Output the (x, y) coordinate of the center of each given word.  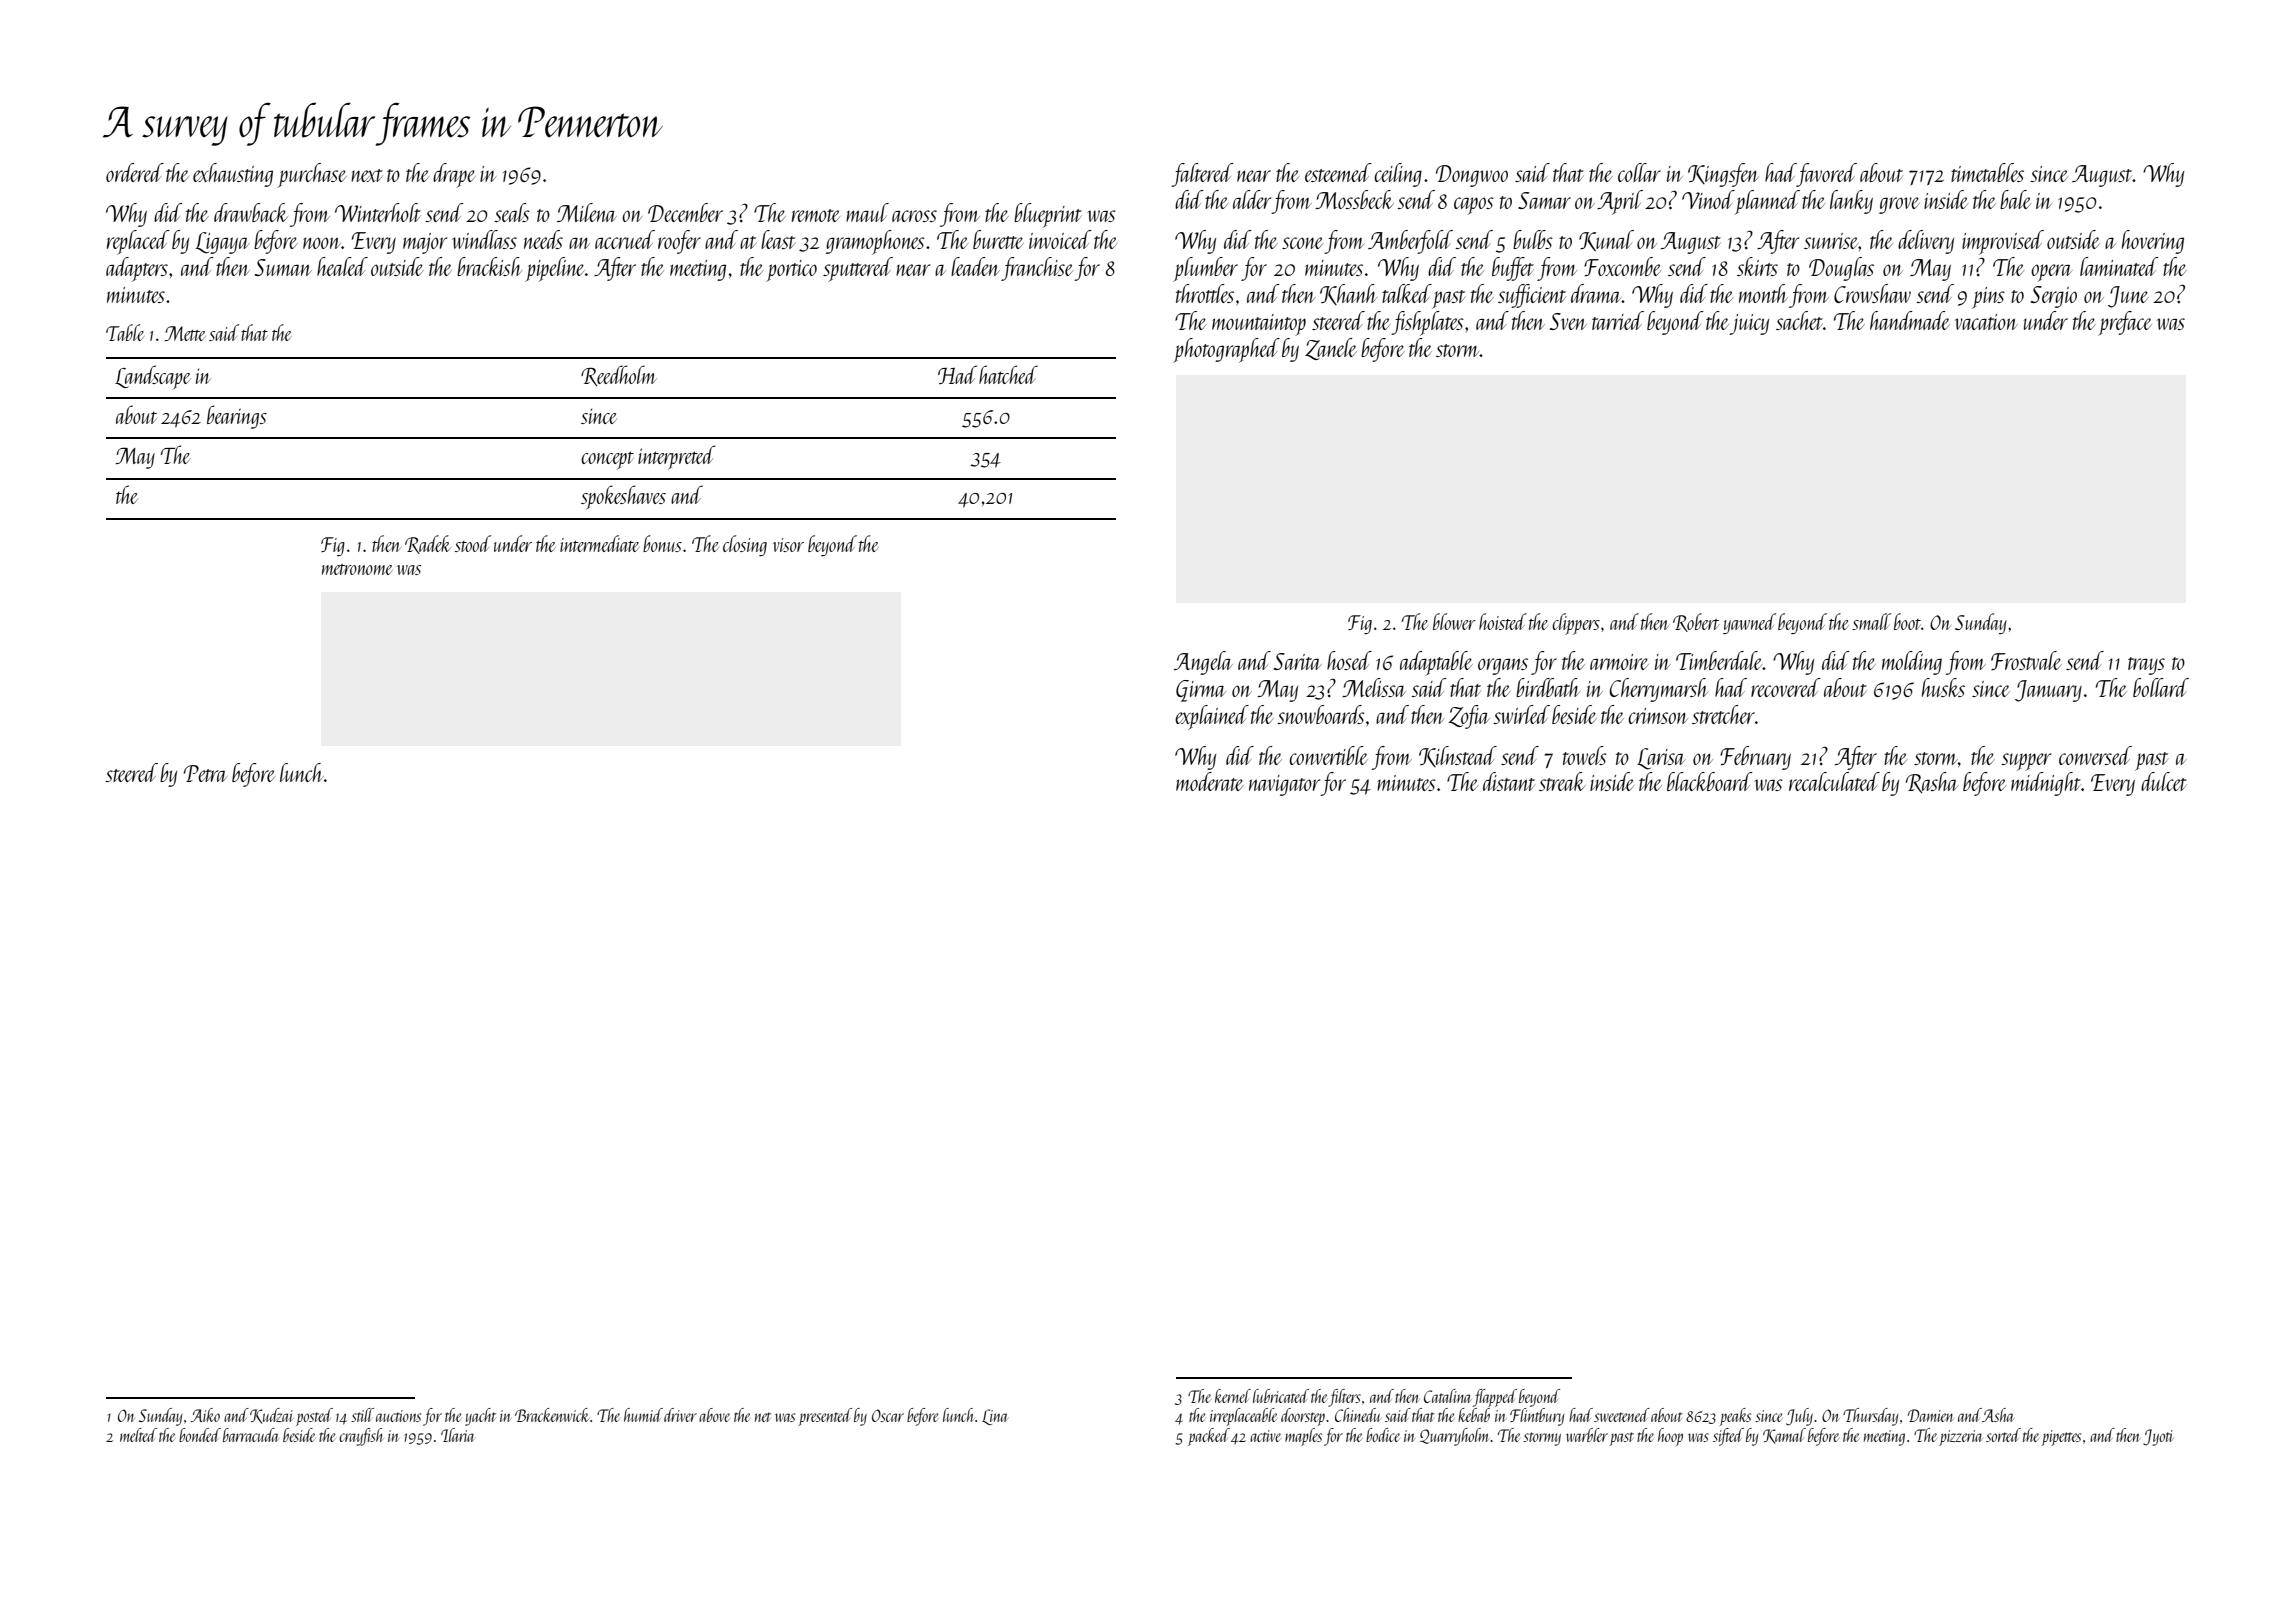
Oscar (888, 1415)
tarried (1618, 320)
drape (454, 175)
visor (788, 545)
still (362, 1415)
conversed (2095, 755)
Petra (205, 773)
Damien (1930, 1415)
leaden (975, 266)
